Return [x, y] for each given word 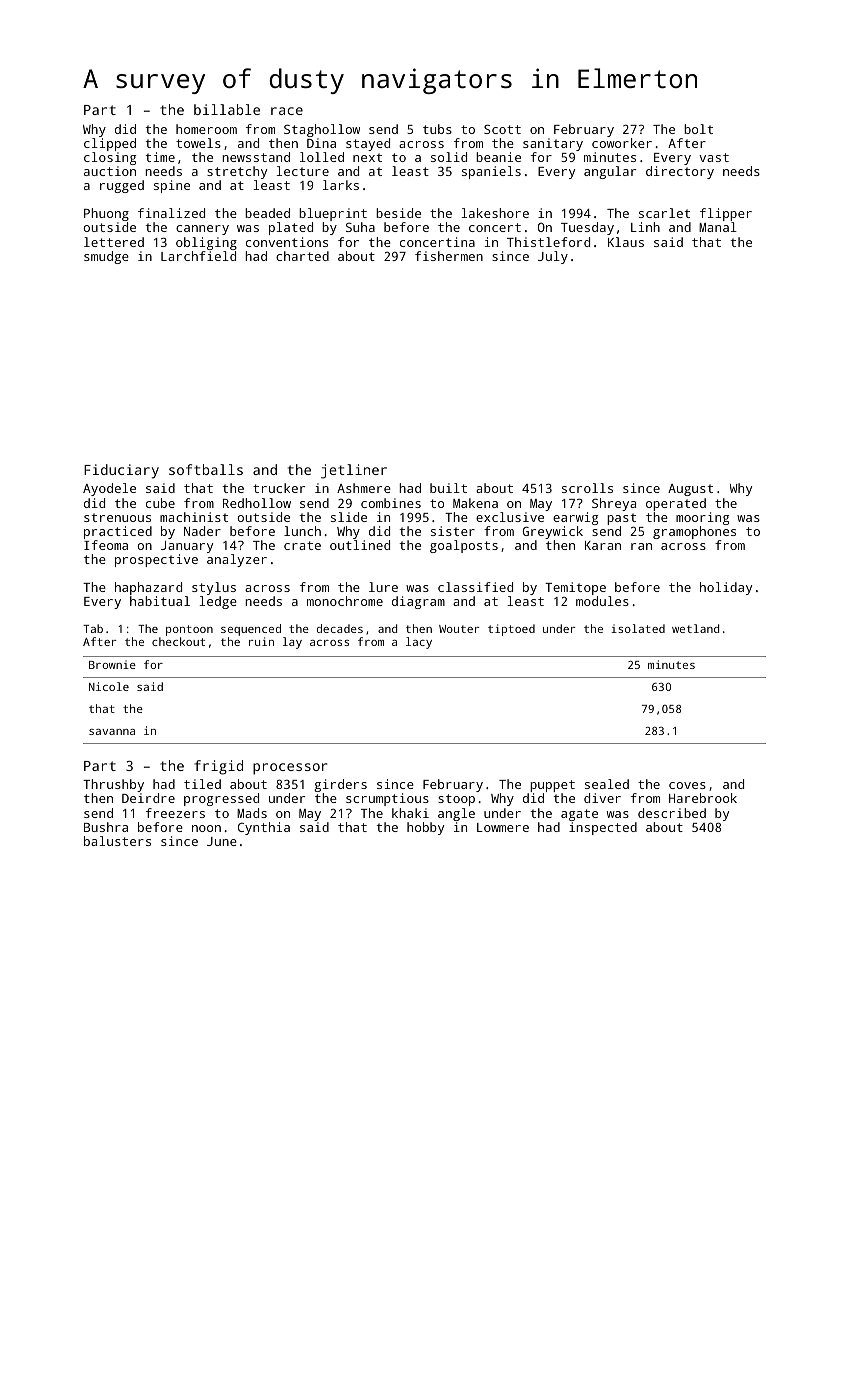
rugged [122, 186]
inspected [603, 828]
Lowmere [503, 827]
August [690, 490]
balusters [117, 841]
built [448, 488]
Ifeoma [106, 545]
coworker [622, 143]
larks [341, 185]
